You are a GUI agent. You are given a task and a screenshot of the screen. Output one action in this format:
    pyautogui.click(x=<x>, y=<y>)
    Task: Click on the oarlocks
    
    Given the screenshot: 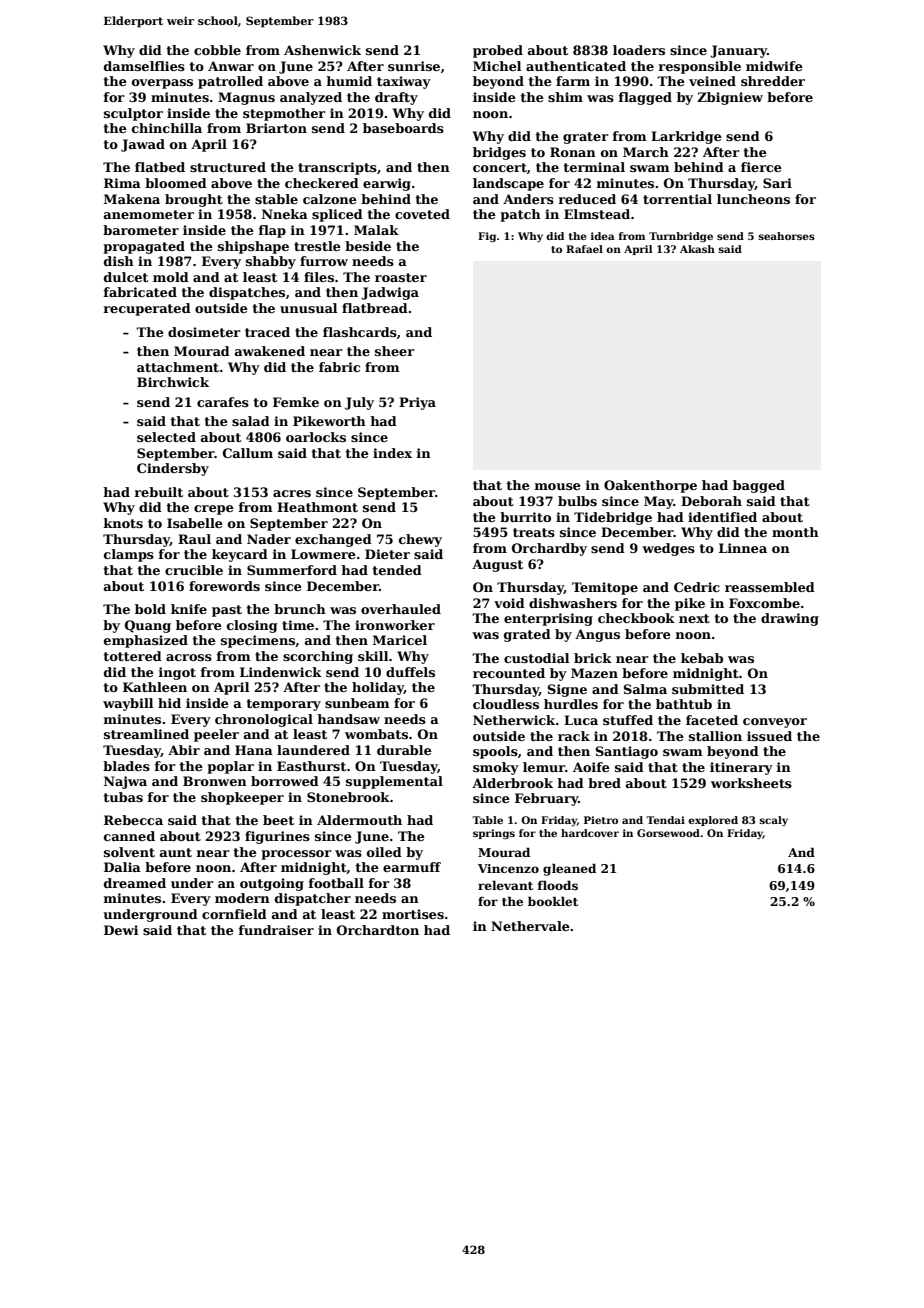 What is the action you would take?
    pyautogui.click(x=316, y=437)
